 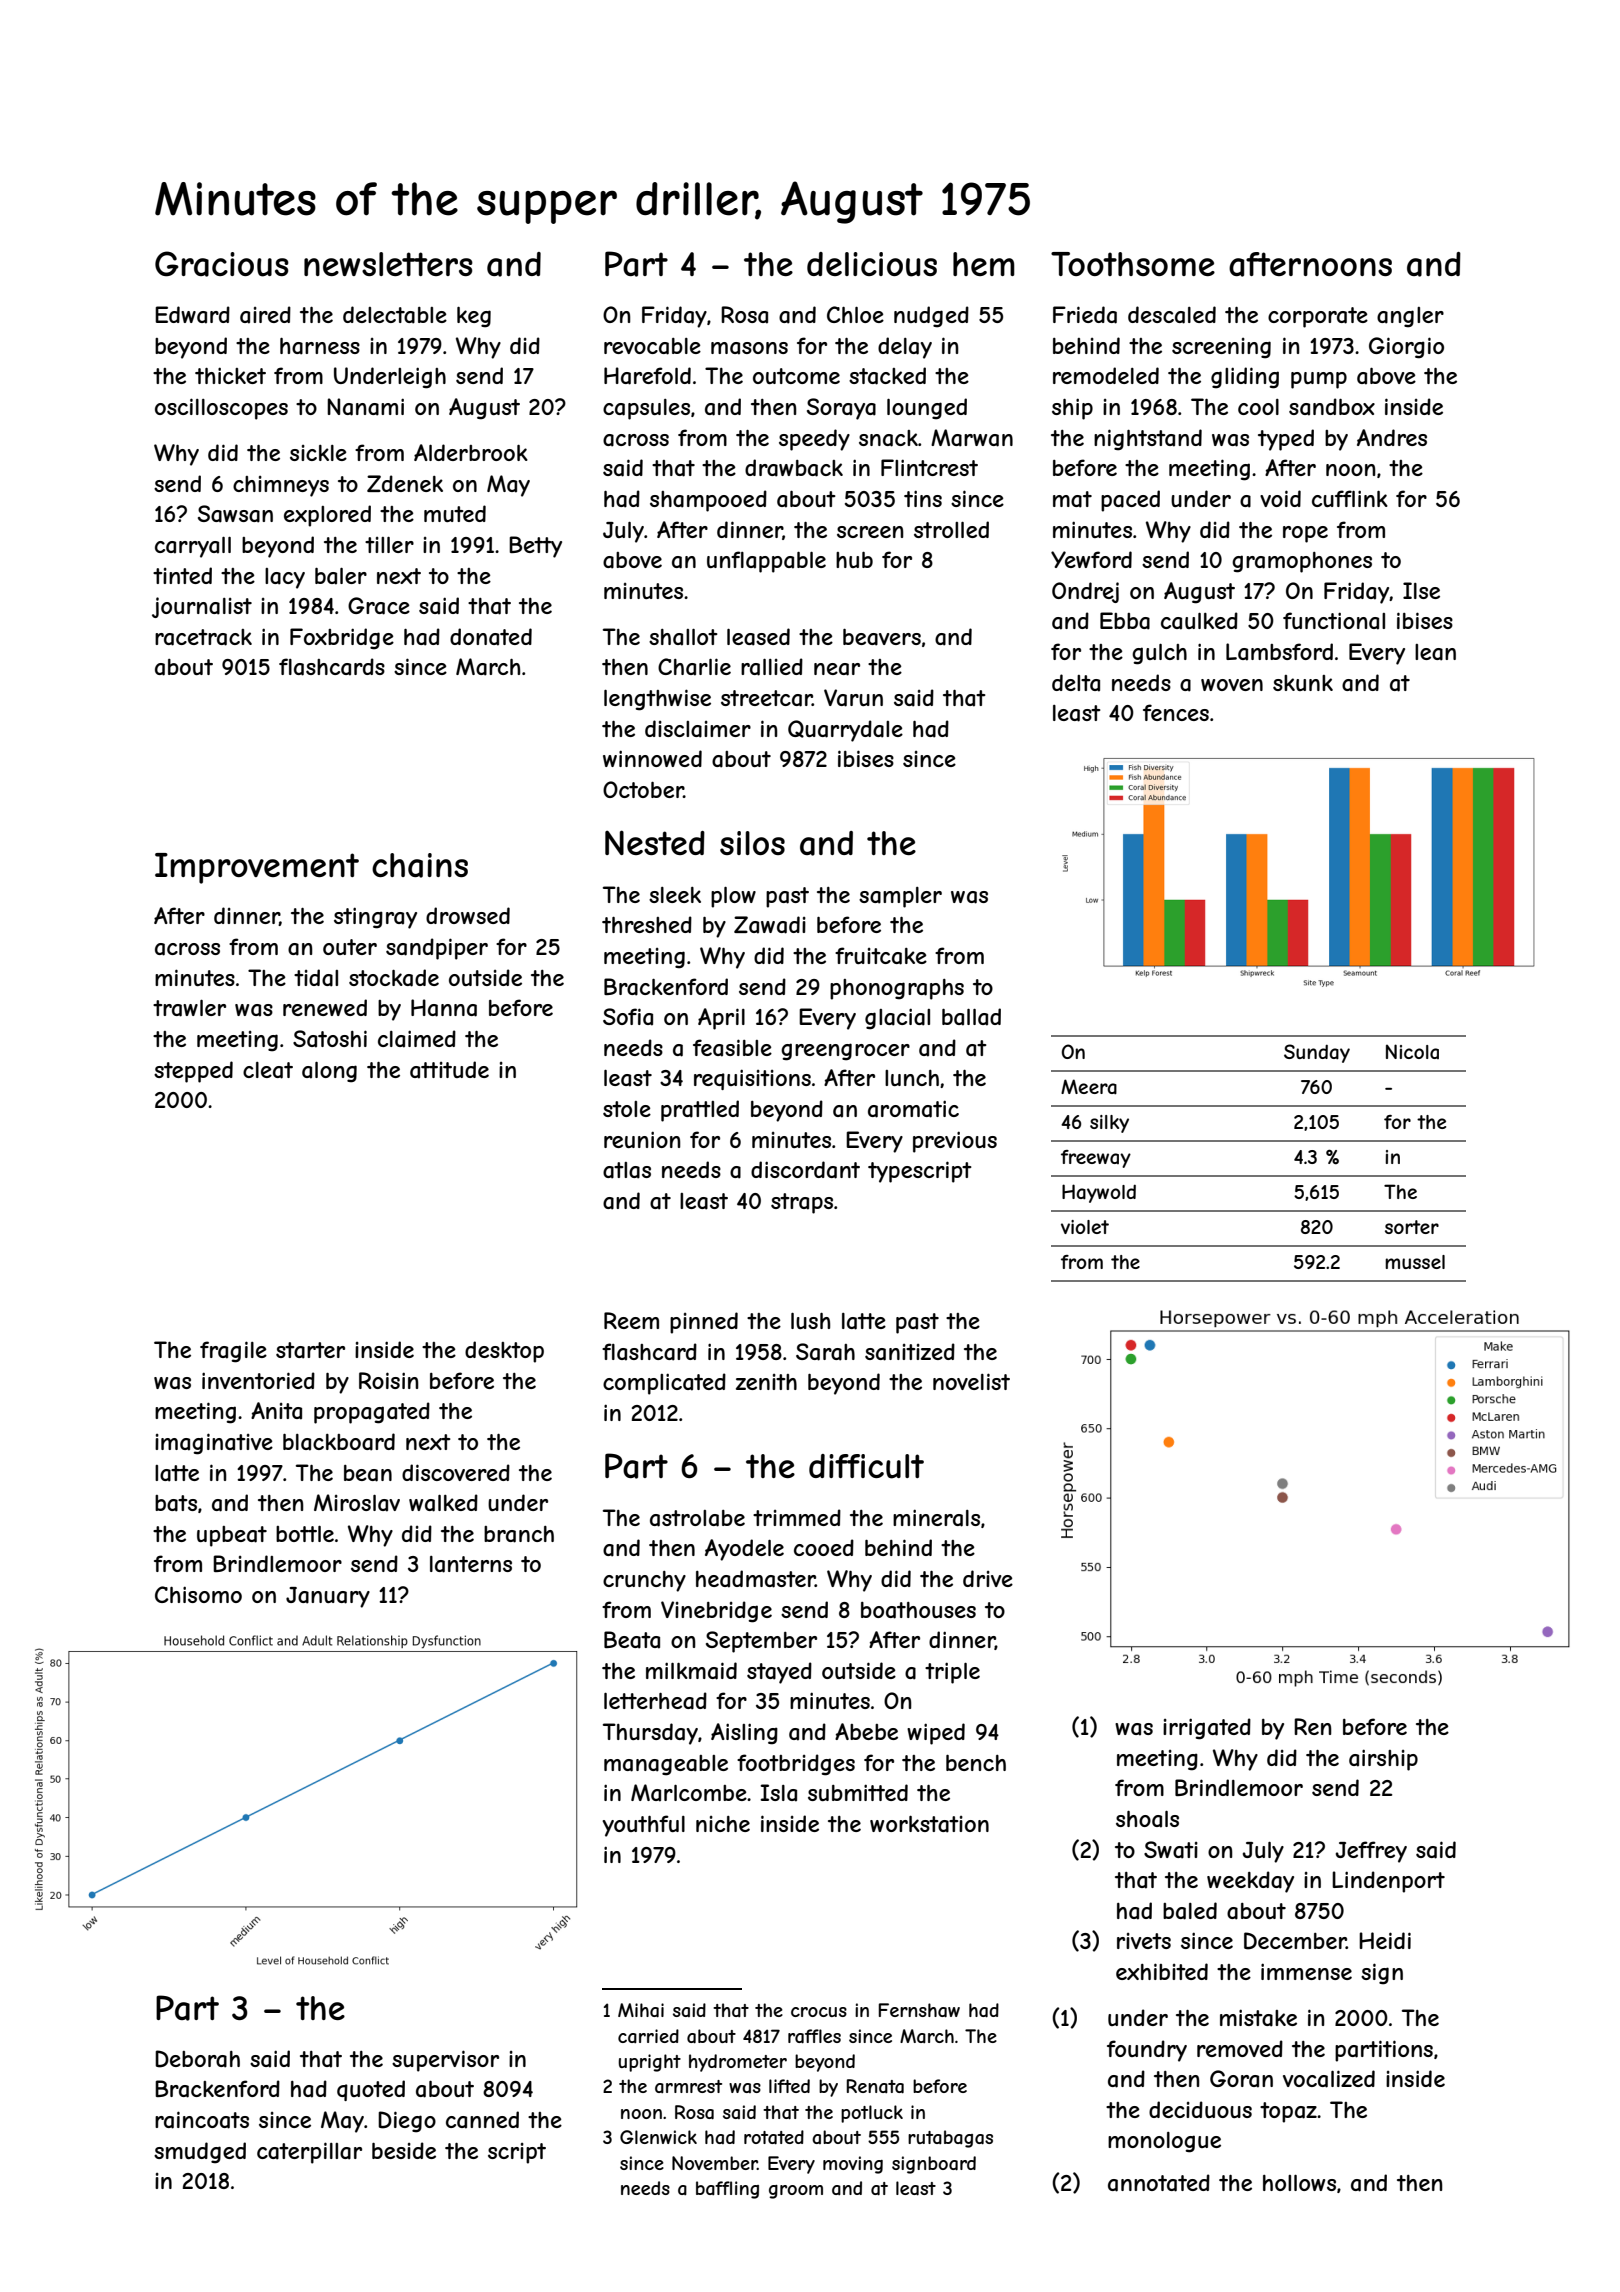 What do you see at coordinates (1412, 1051) in the page?
I see `Nicola` at bounding box center [1412, 1051].
